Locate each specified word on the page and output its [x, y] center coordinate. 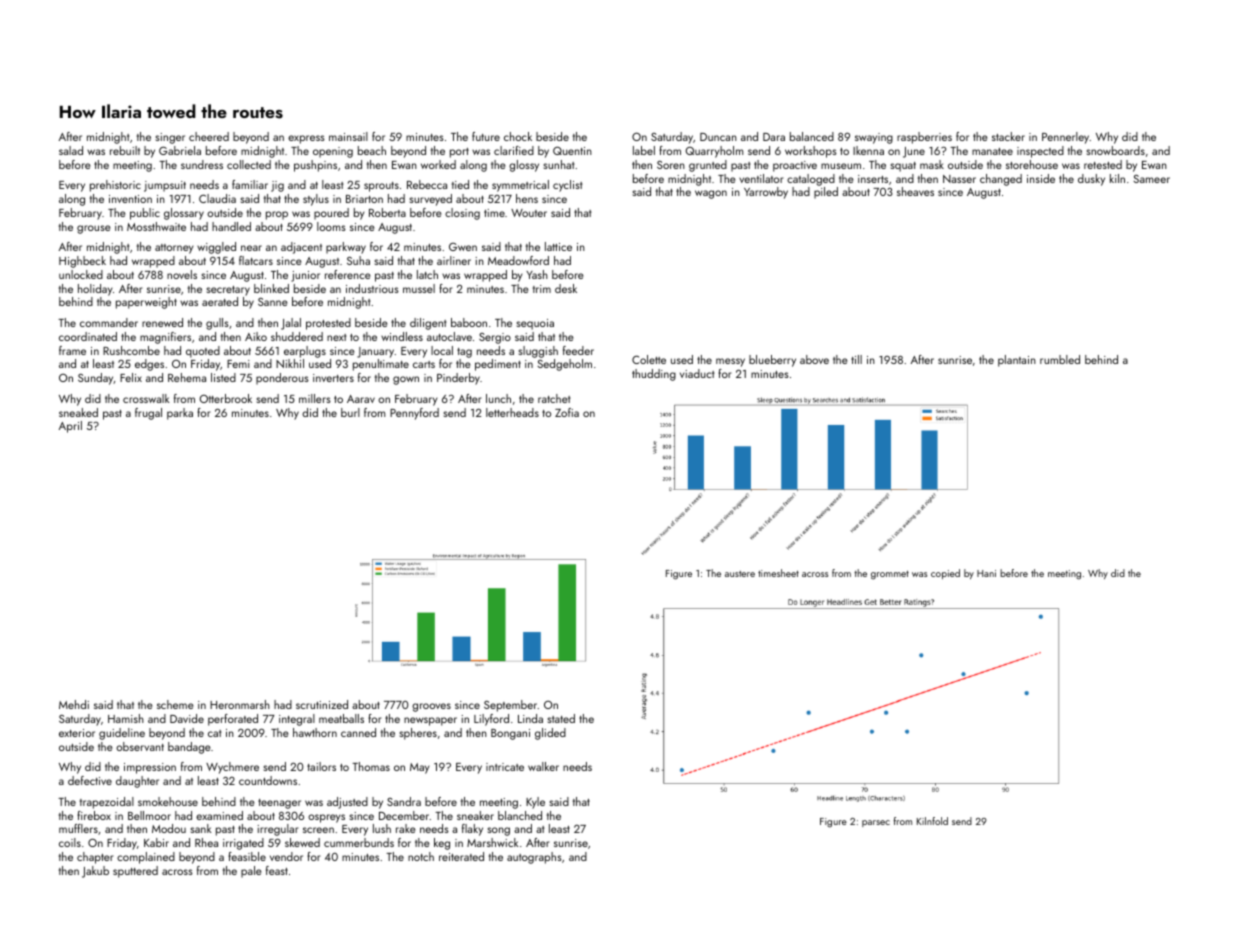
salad [71, 150]
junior [305, 276]
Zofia [567, 412]
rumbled [1060, 359]
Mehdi [74, 704]
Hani [986, 573]
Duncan [718, 137]
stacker [1008, 136]
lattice [558, 246]
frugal [148, 414]
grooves [431, 707]
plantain [1017, 361]
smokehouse [168, 801]
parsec [876, 823]
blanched [520, 815]
